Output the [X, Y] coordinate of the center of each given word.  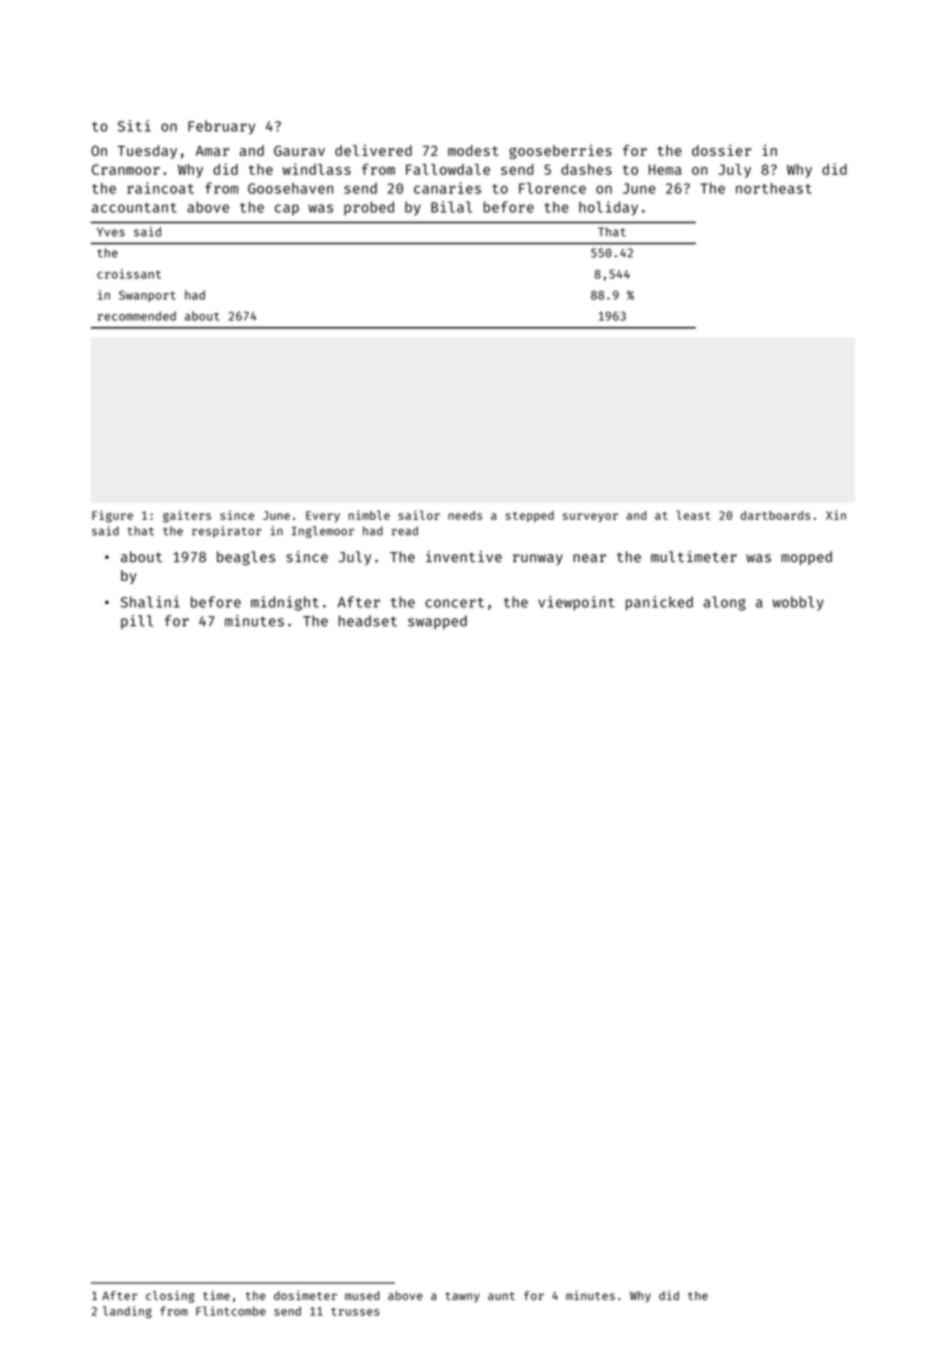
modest [473, 150]
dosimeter [305, 1295]
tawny [462, 1297]
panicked [659, 603]
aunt [501, 1296]
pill [137, 622]
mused [362, 1295]
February [221, 127]
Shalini [150, 602]
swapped [437, 622]
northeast [774, 188]
